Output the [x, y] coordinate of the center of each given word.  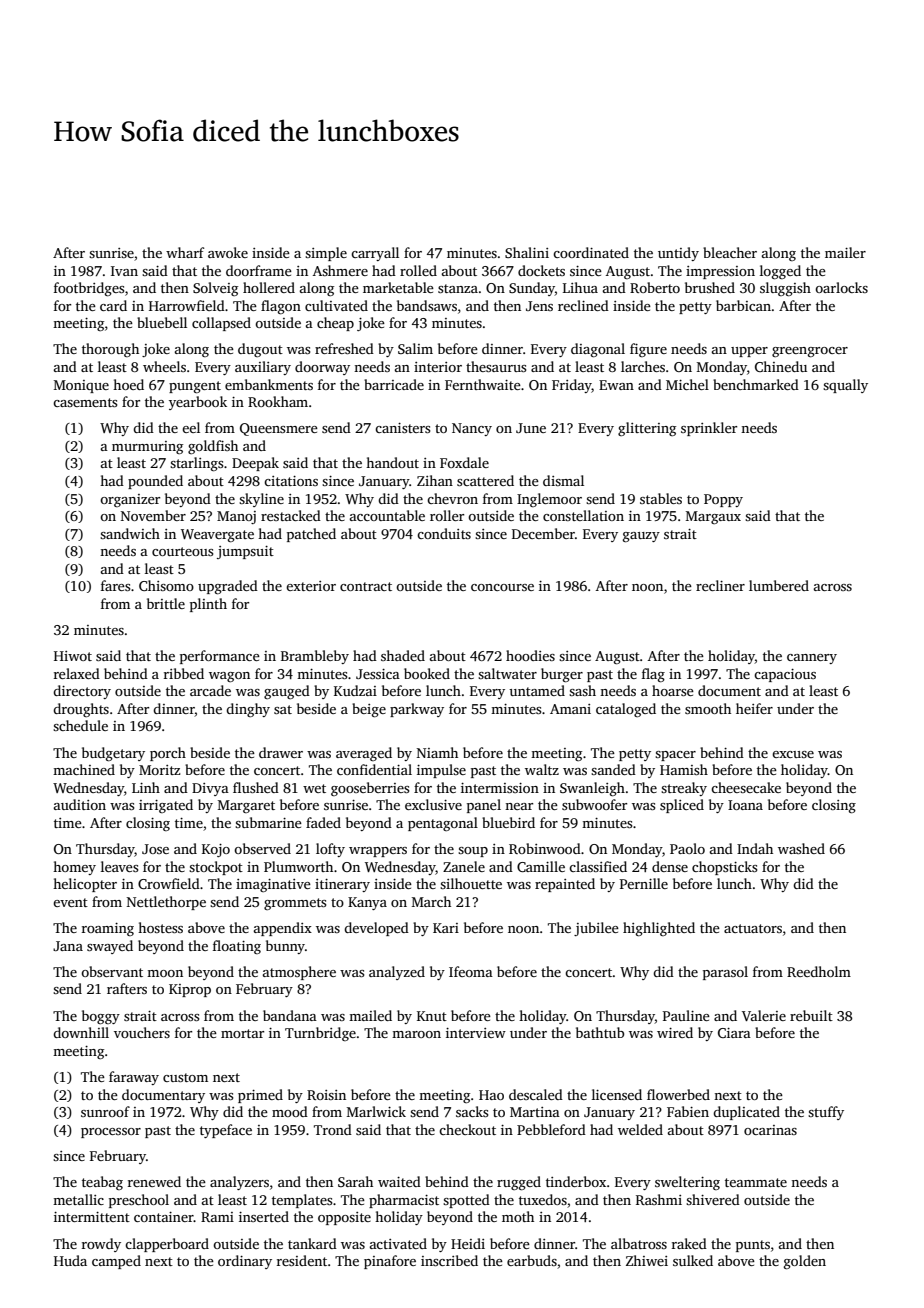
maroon [416, 1034]
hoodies [530, 655]
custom [185, 1077]
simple [326, 254]
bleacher [730, 252]
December [543, 533]
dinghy [248, 710]
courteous [182, 551]
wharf [185, 252]
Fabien [688, 1111]
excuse [793, 754]
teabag [102, 1183]
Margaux [713, 517]
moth [518, 1216]
